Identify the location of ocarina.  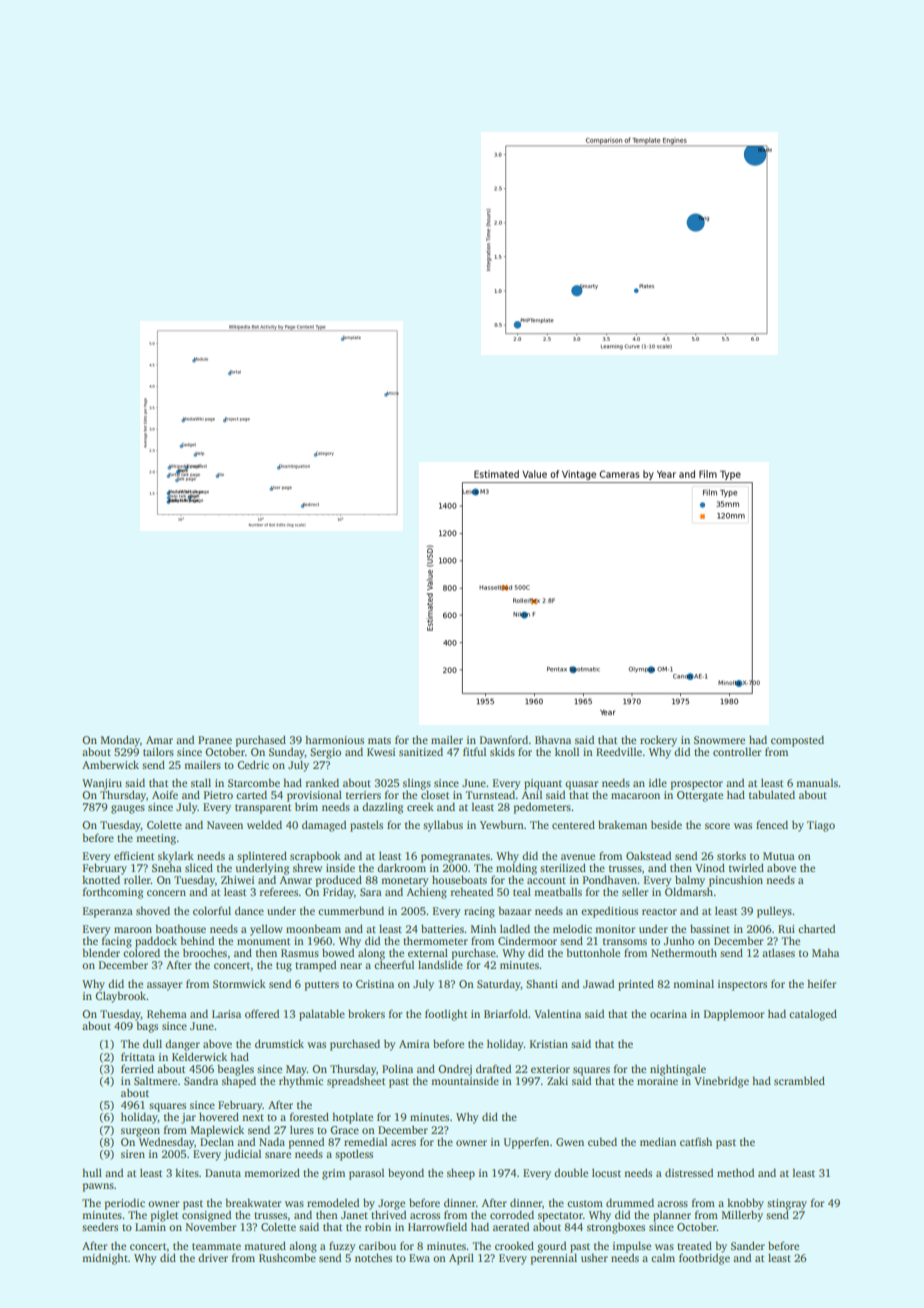
(668, 1014).
